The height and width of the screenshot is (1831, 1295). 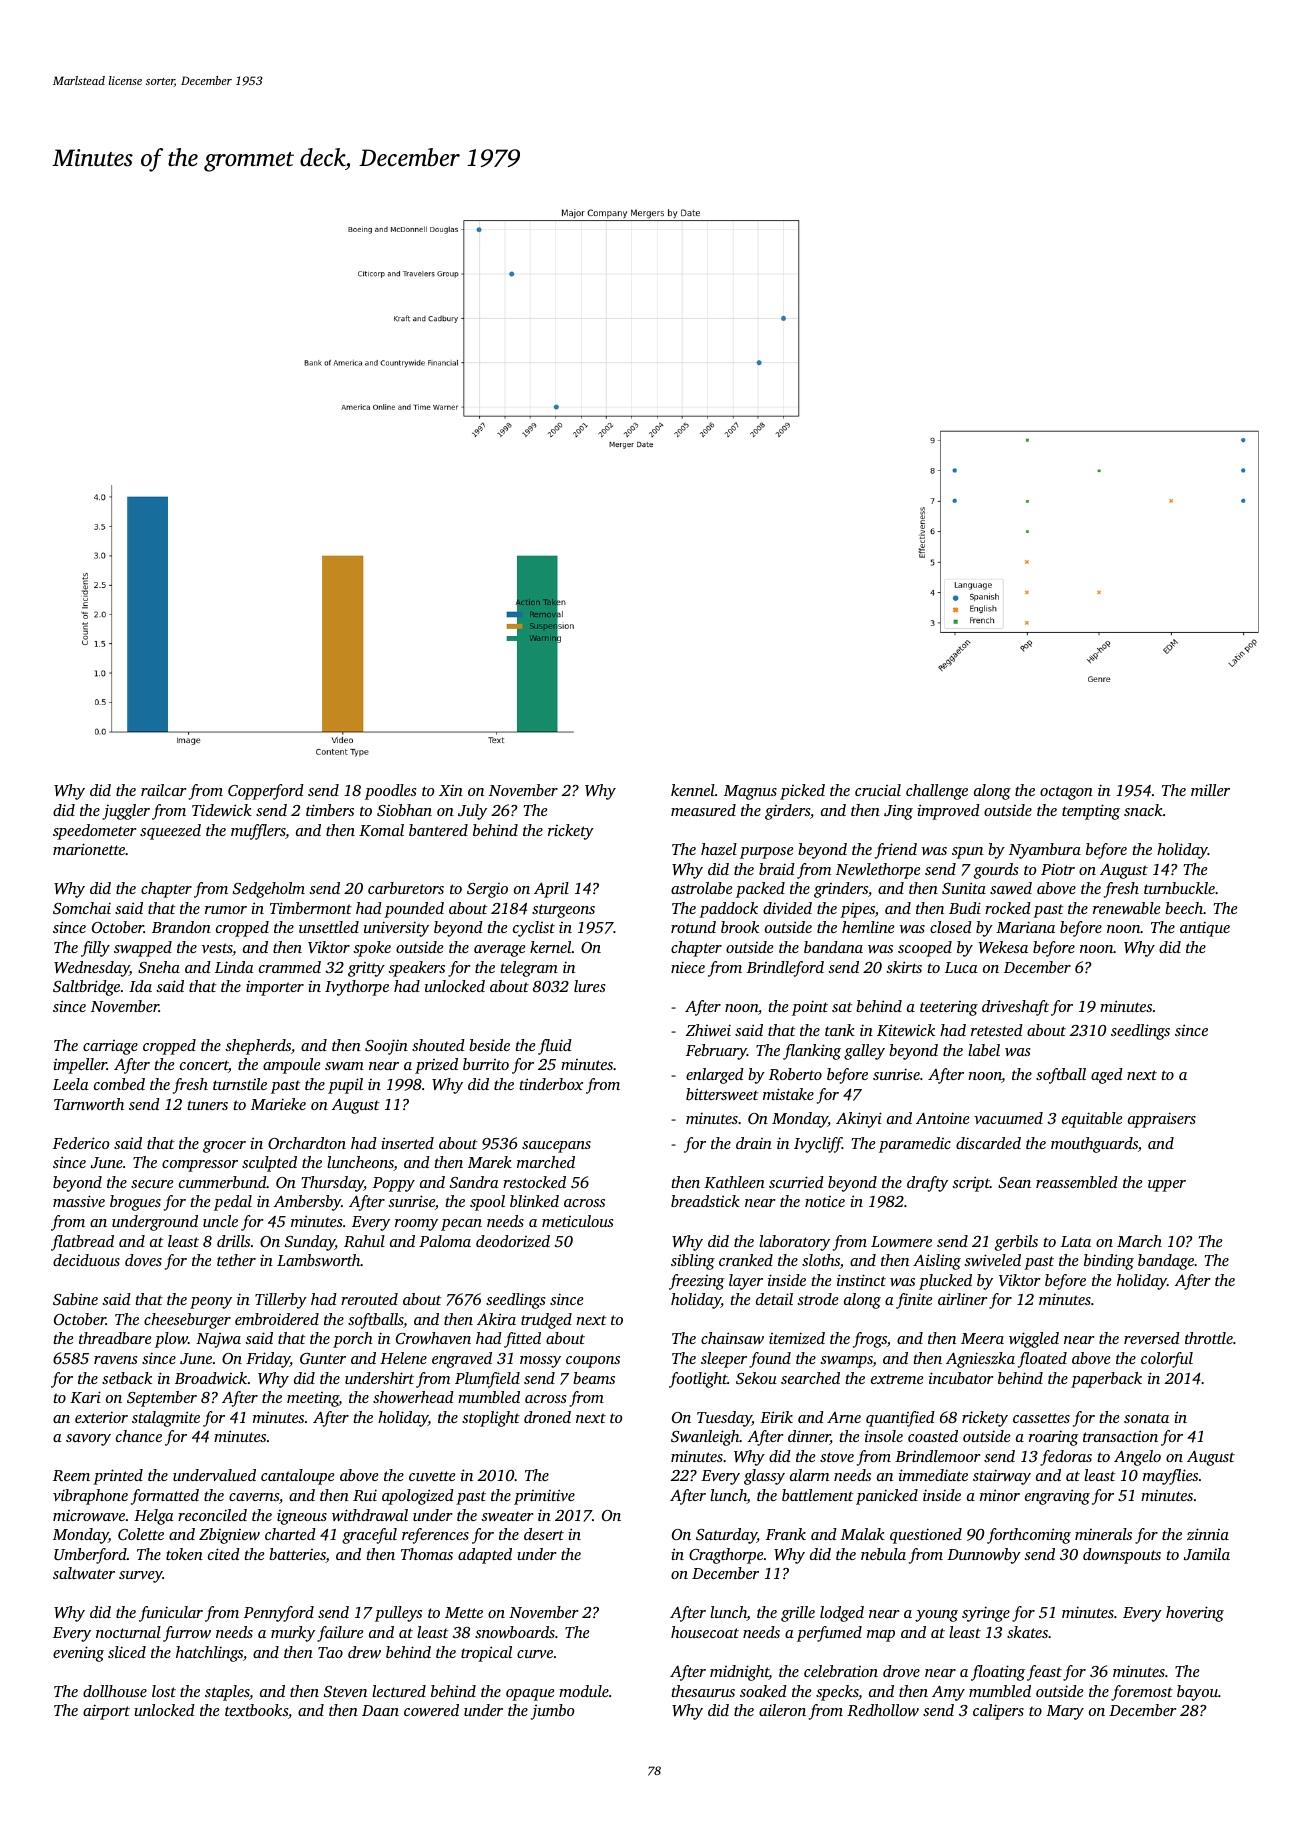 What do you see at coordinates (163, 790) in the screenshot?
I see `railcar` at bounding box center [163, 790].
